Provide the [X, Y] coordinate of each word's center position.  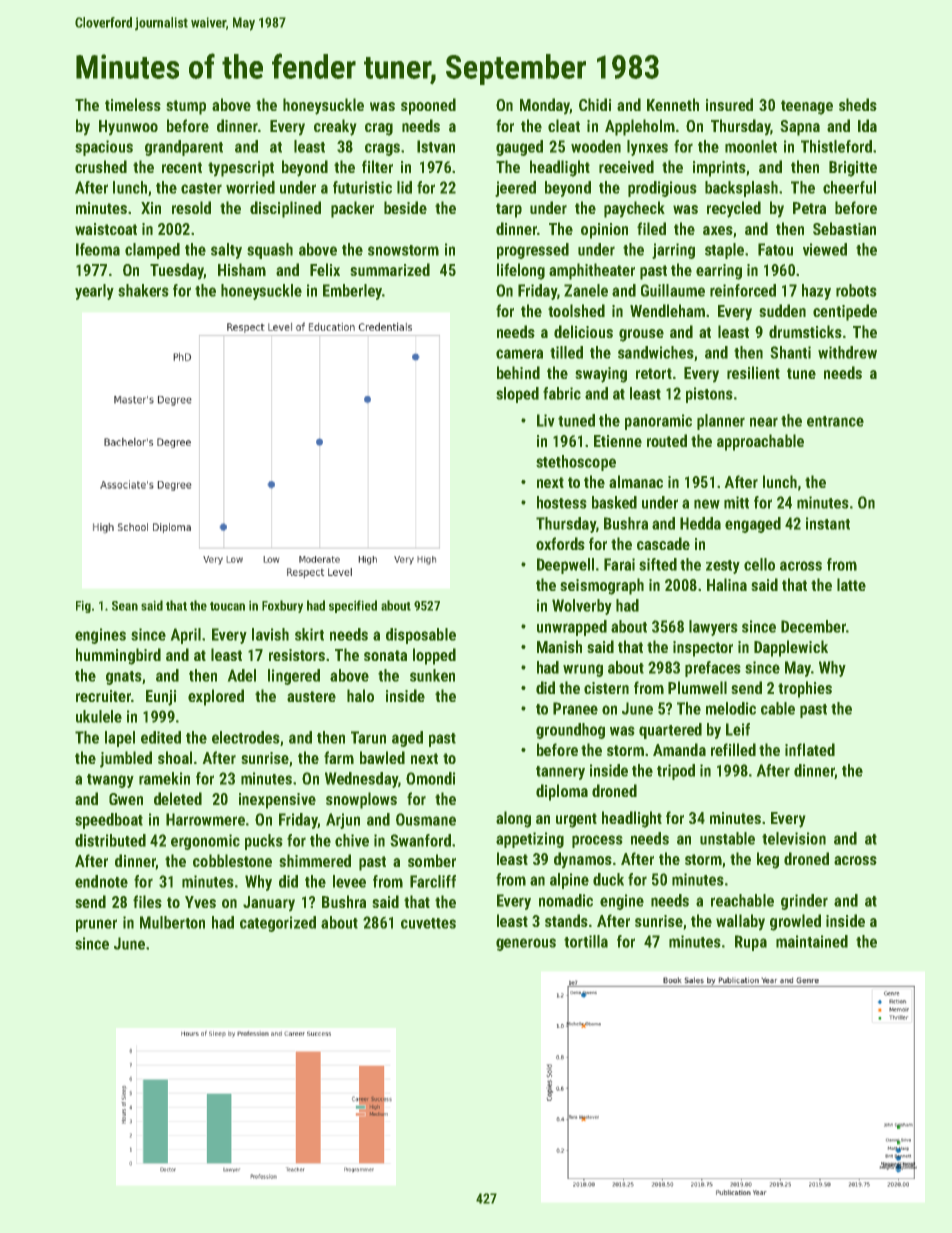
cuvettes [428, 923]
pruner [96, 925]
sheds [858, 104]
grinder [804, 902]
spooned [428, 106]
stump [186, 107]
